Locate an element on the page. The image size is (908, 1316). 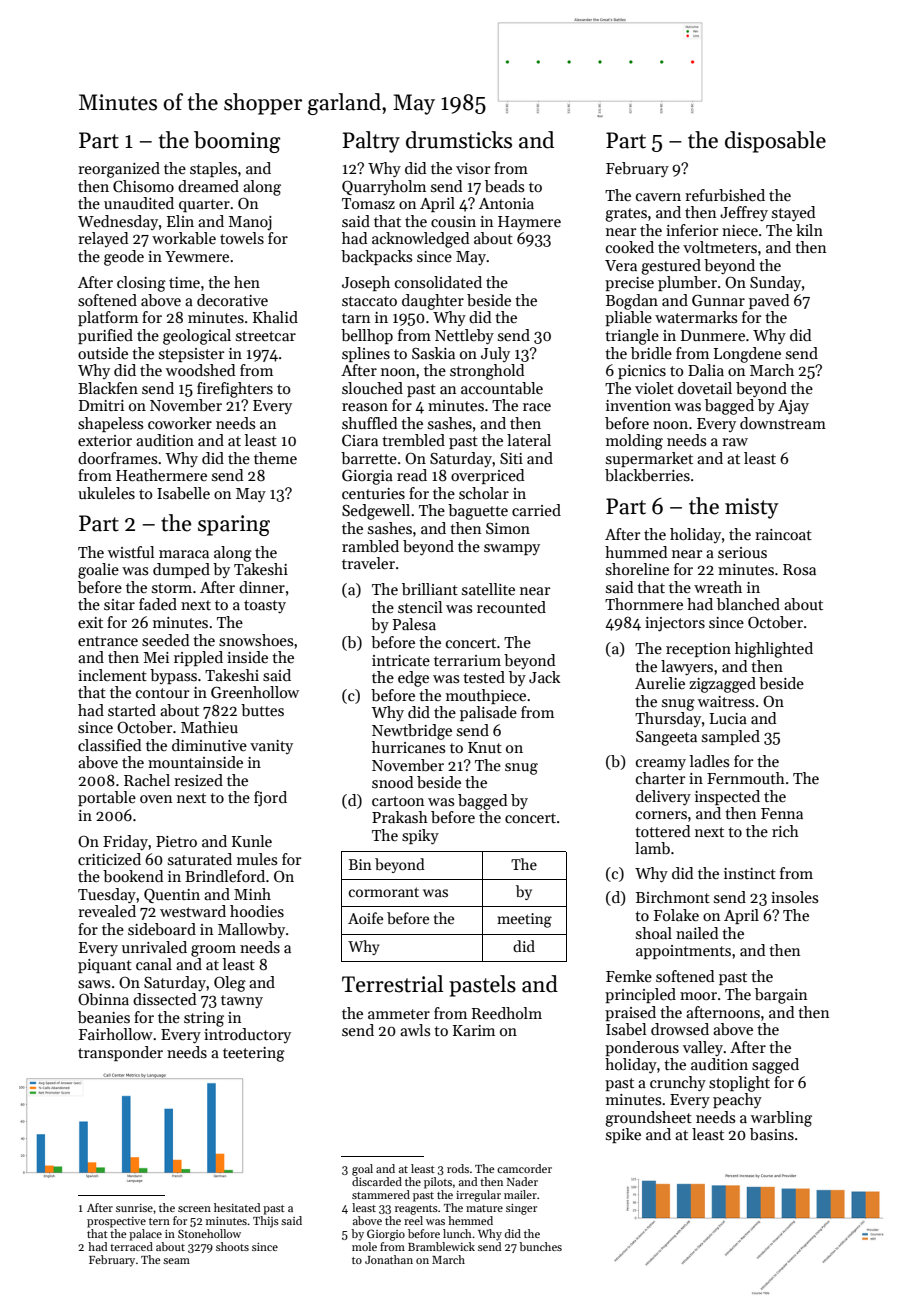
raincoat is located at coordinates (783, 534).
